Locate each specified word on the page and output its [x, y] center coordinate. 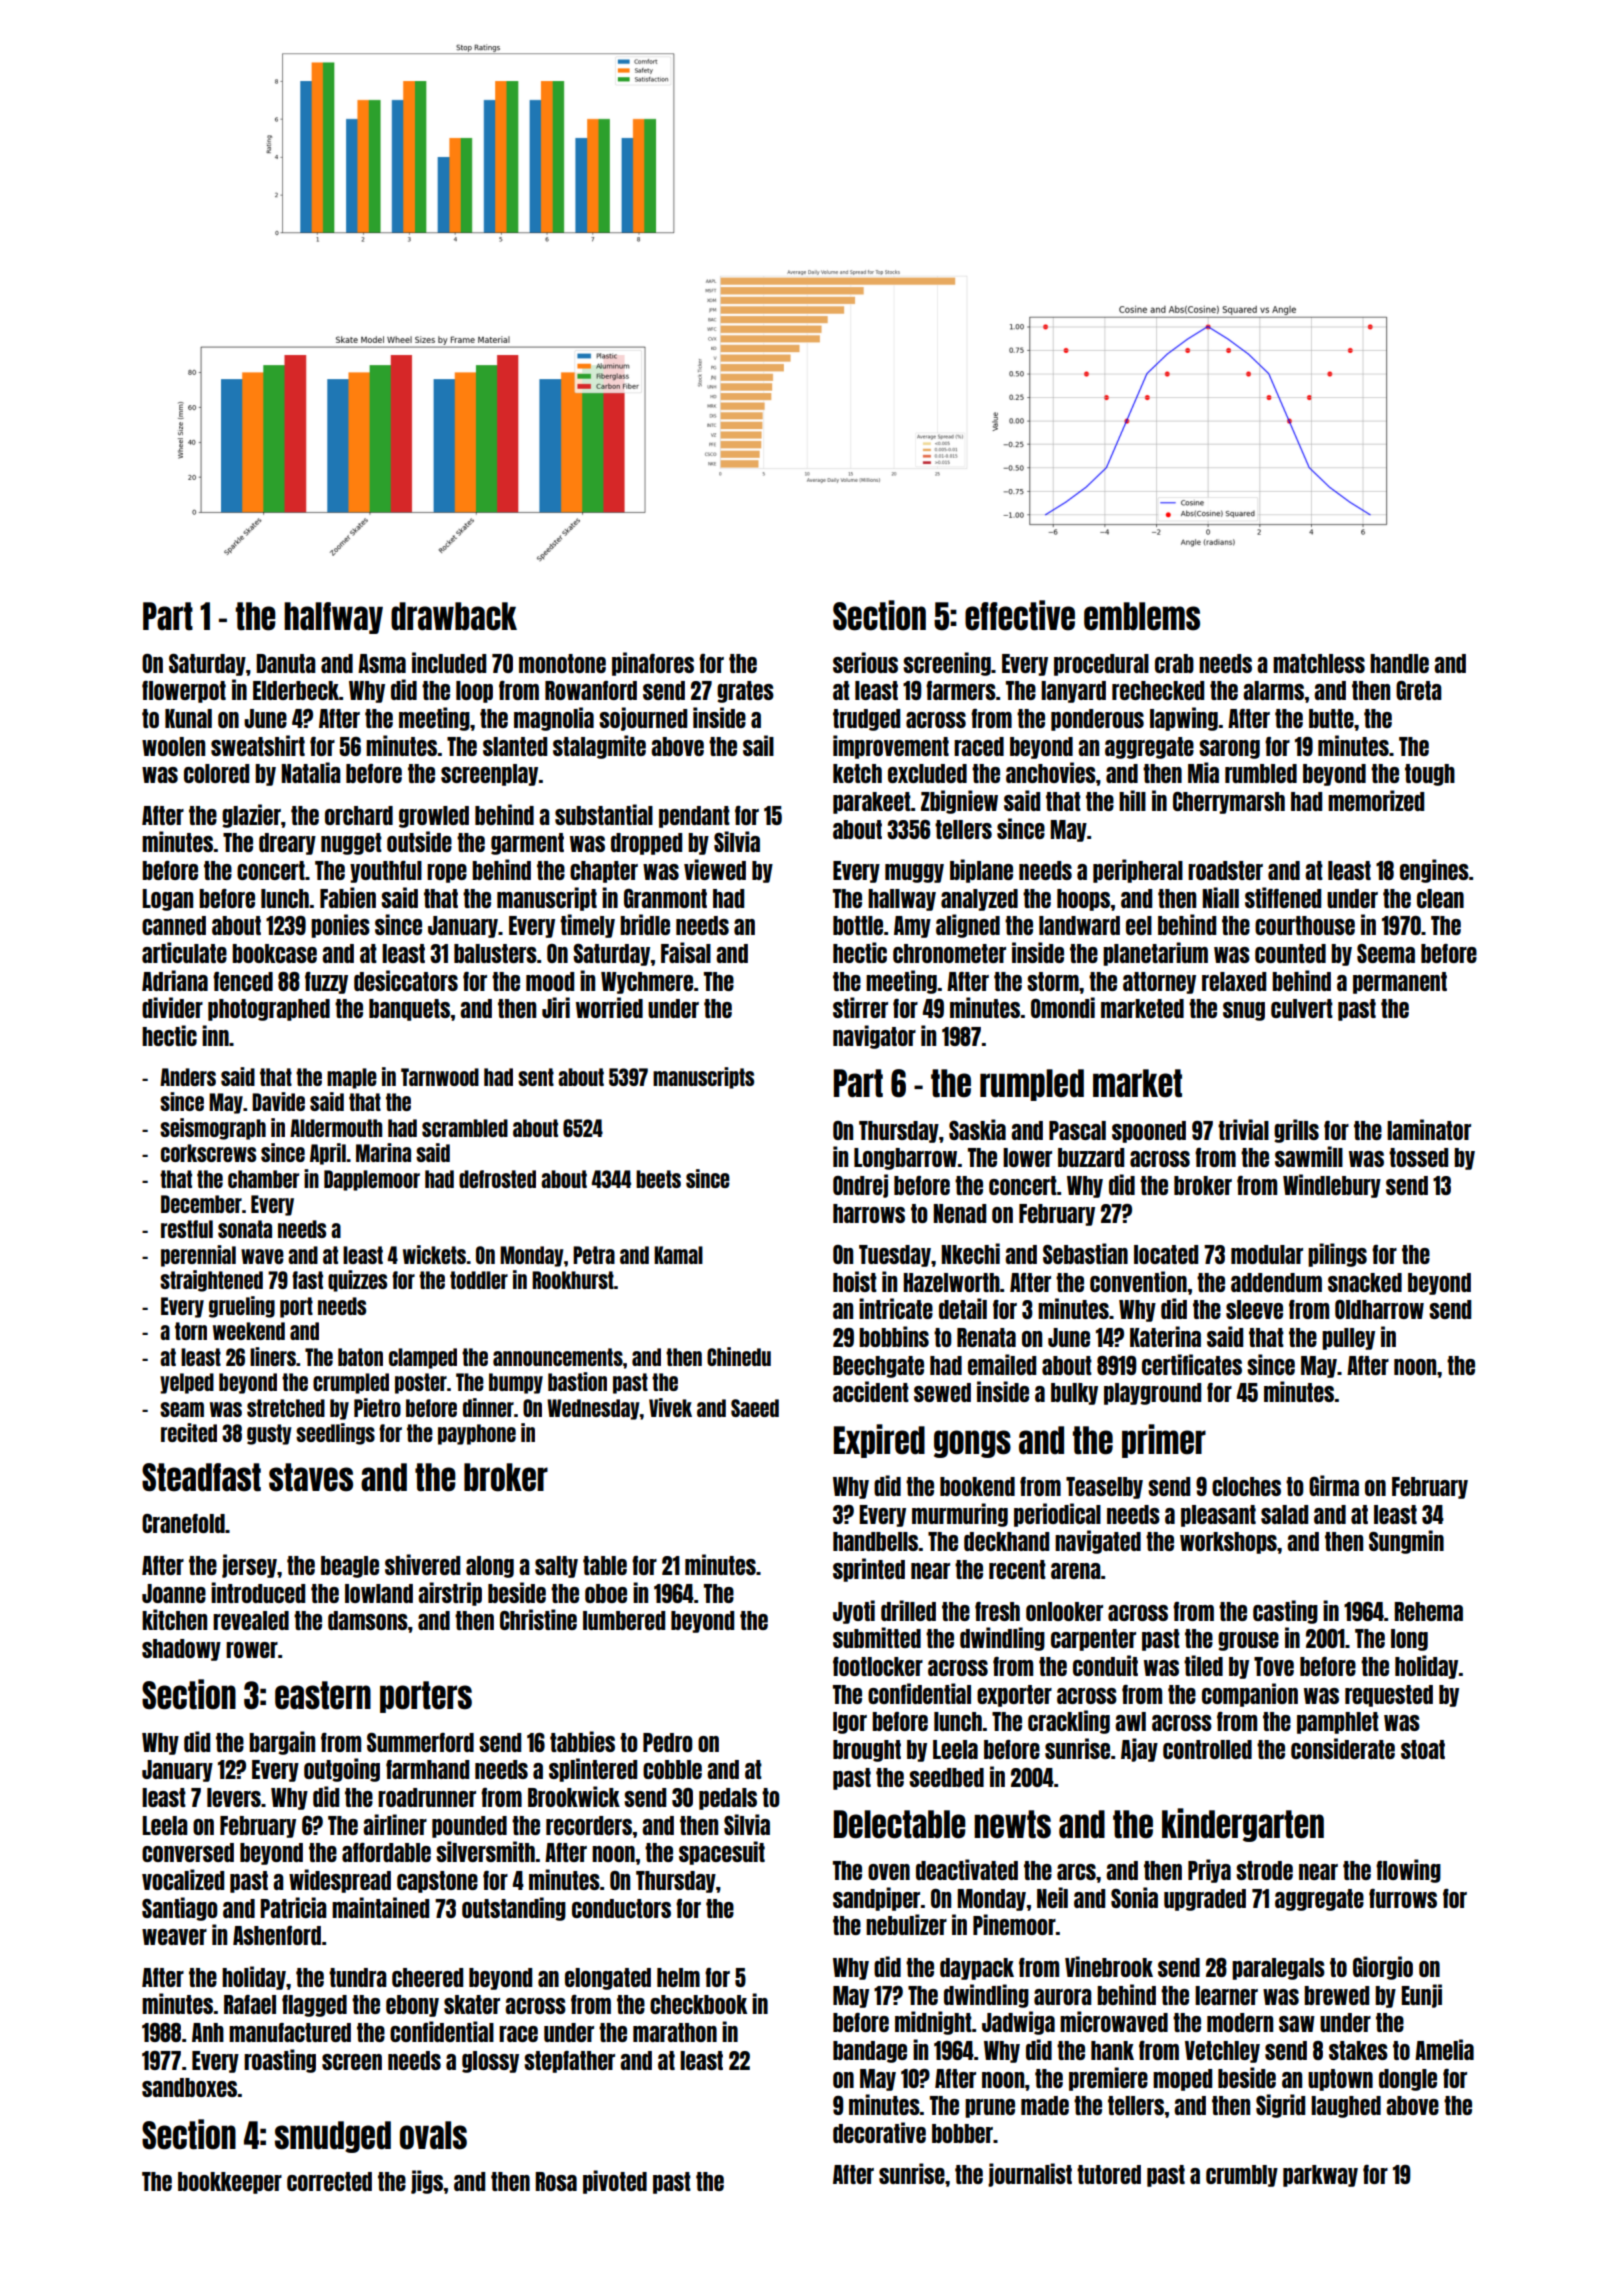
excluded [927, 773]
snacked [1365, 1282]
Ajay [1139, 1750]
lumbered [624, 1620]
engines [1434, 871]
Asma [382, 663]
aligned [968, 926]
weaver [174, 1937]
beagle [350, 1567]
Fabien [348, 897]
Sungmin [1406, 1542]
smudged [333, 2137]
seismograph [213, 1129]
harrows [869, 1213]
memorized [1376, 800]
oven [889, 1872]
